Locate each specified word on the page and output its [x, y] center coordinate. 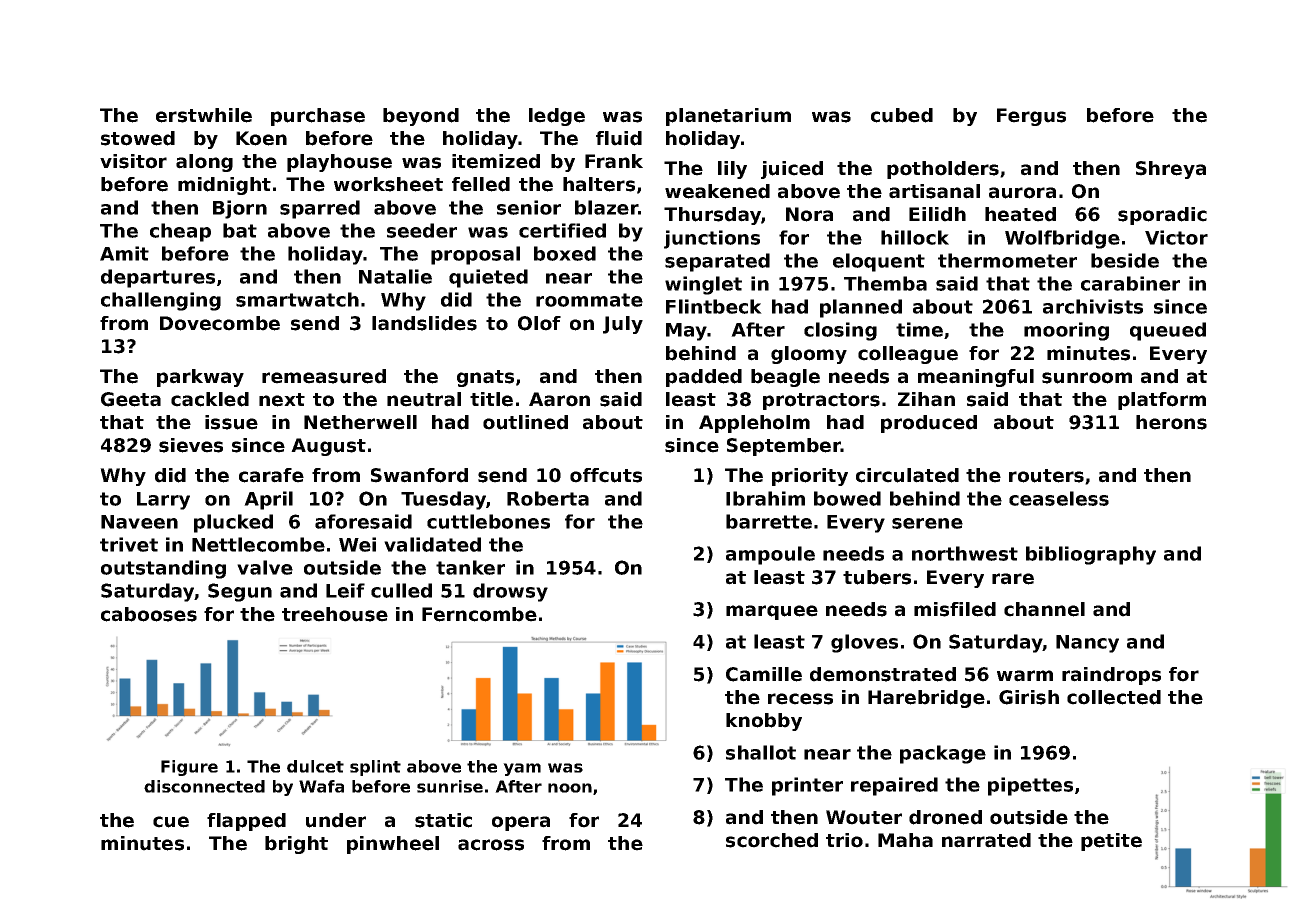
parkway [200, 378]
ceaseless [1059, 498]
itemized [496, 161]
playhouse [339, 163]
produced [929, 424]
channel [1044, 609]
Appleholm [754, 424]
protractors [821, 401]
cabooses [149, 614]
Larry [163, 501]
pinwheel [393, 845]
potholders [943, 170]
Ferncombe [479, 614]
